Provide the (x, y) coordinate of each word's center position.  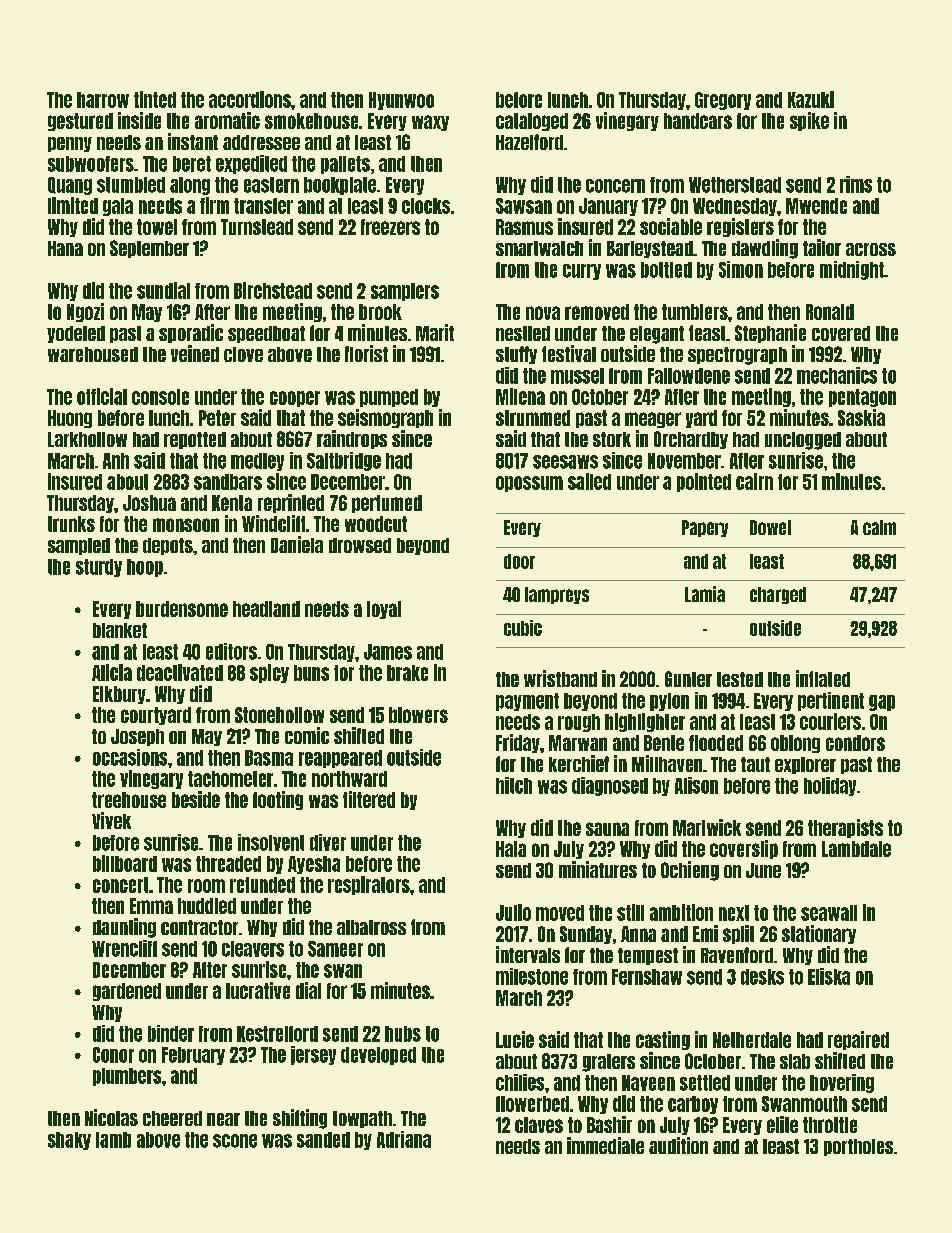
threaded (228, 864)
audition (678, 1145)
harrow (103, 100)
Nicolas (111, 1117)
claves (539, 1125)
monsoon (186, 525)
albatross (371, 927)
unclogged (803, 441)
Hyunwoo (401, 101)
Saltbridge (344, 461)
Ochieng (690, 871)
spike (809, 121)
